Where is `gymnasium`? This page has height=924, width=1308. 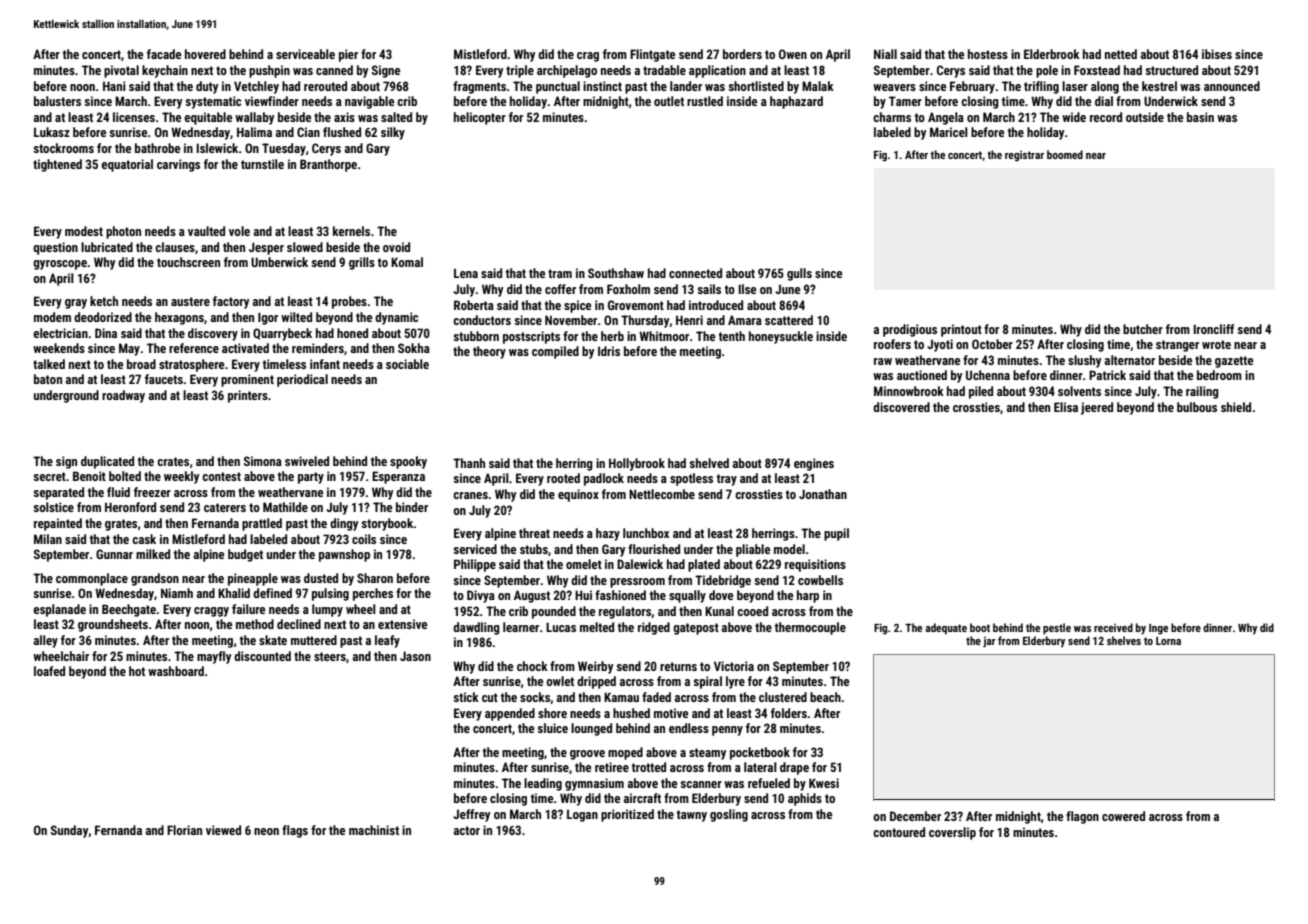 gymnasium is located at coordinates (594, 784).
